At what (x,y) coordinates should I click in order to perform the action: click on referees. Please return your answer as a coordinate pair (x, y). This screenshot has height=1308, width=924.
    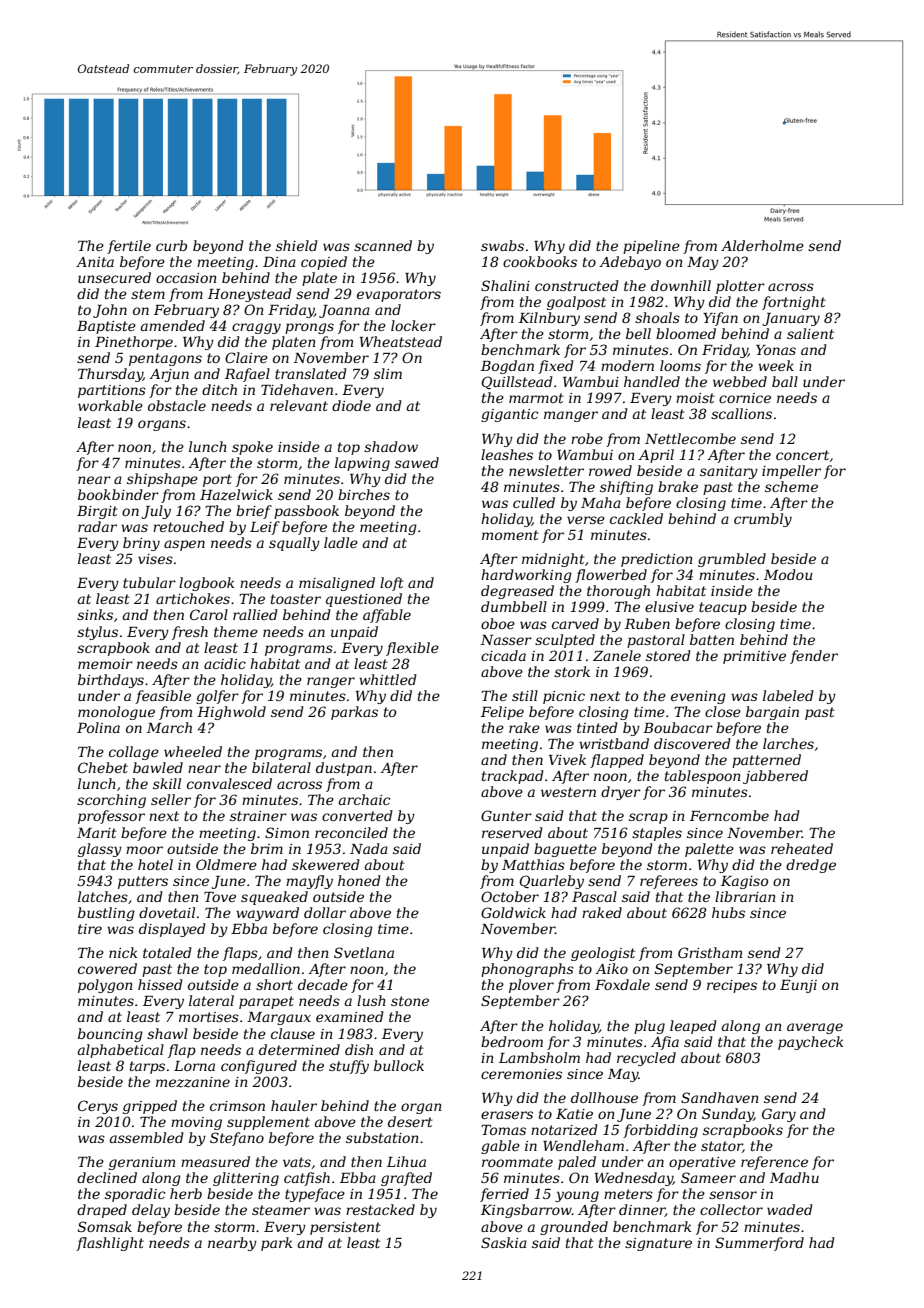
    Looking at the image, I should click on (669, 882).
